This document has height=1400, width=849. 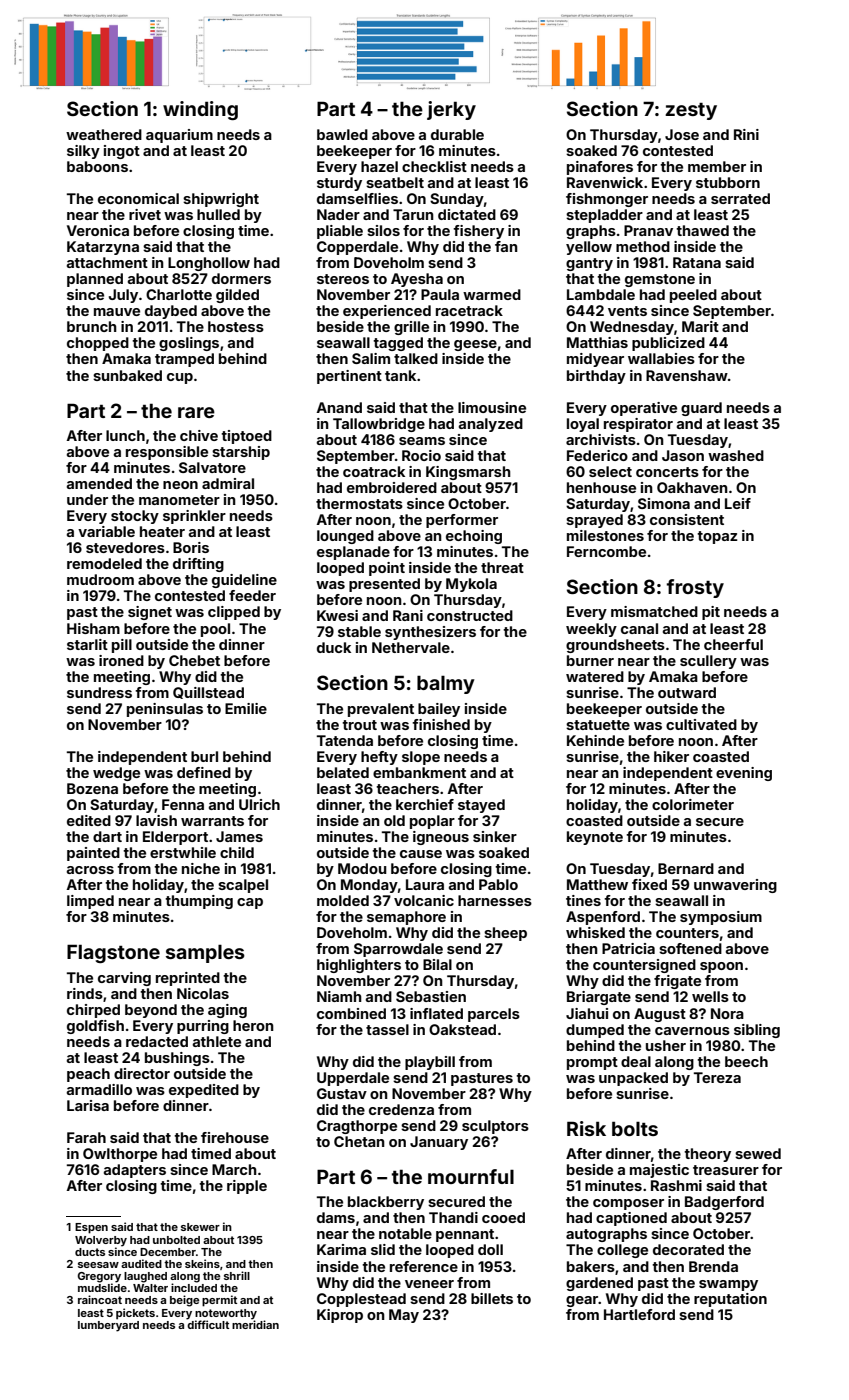 What do you see at coordinates (340, 1316) in the document?
I see `Kiprop` at bounding box center [340, 1316].
